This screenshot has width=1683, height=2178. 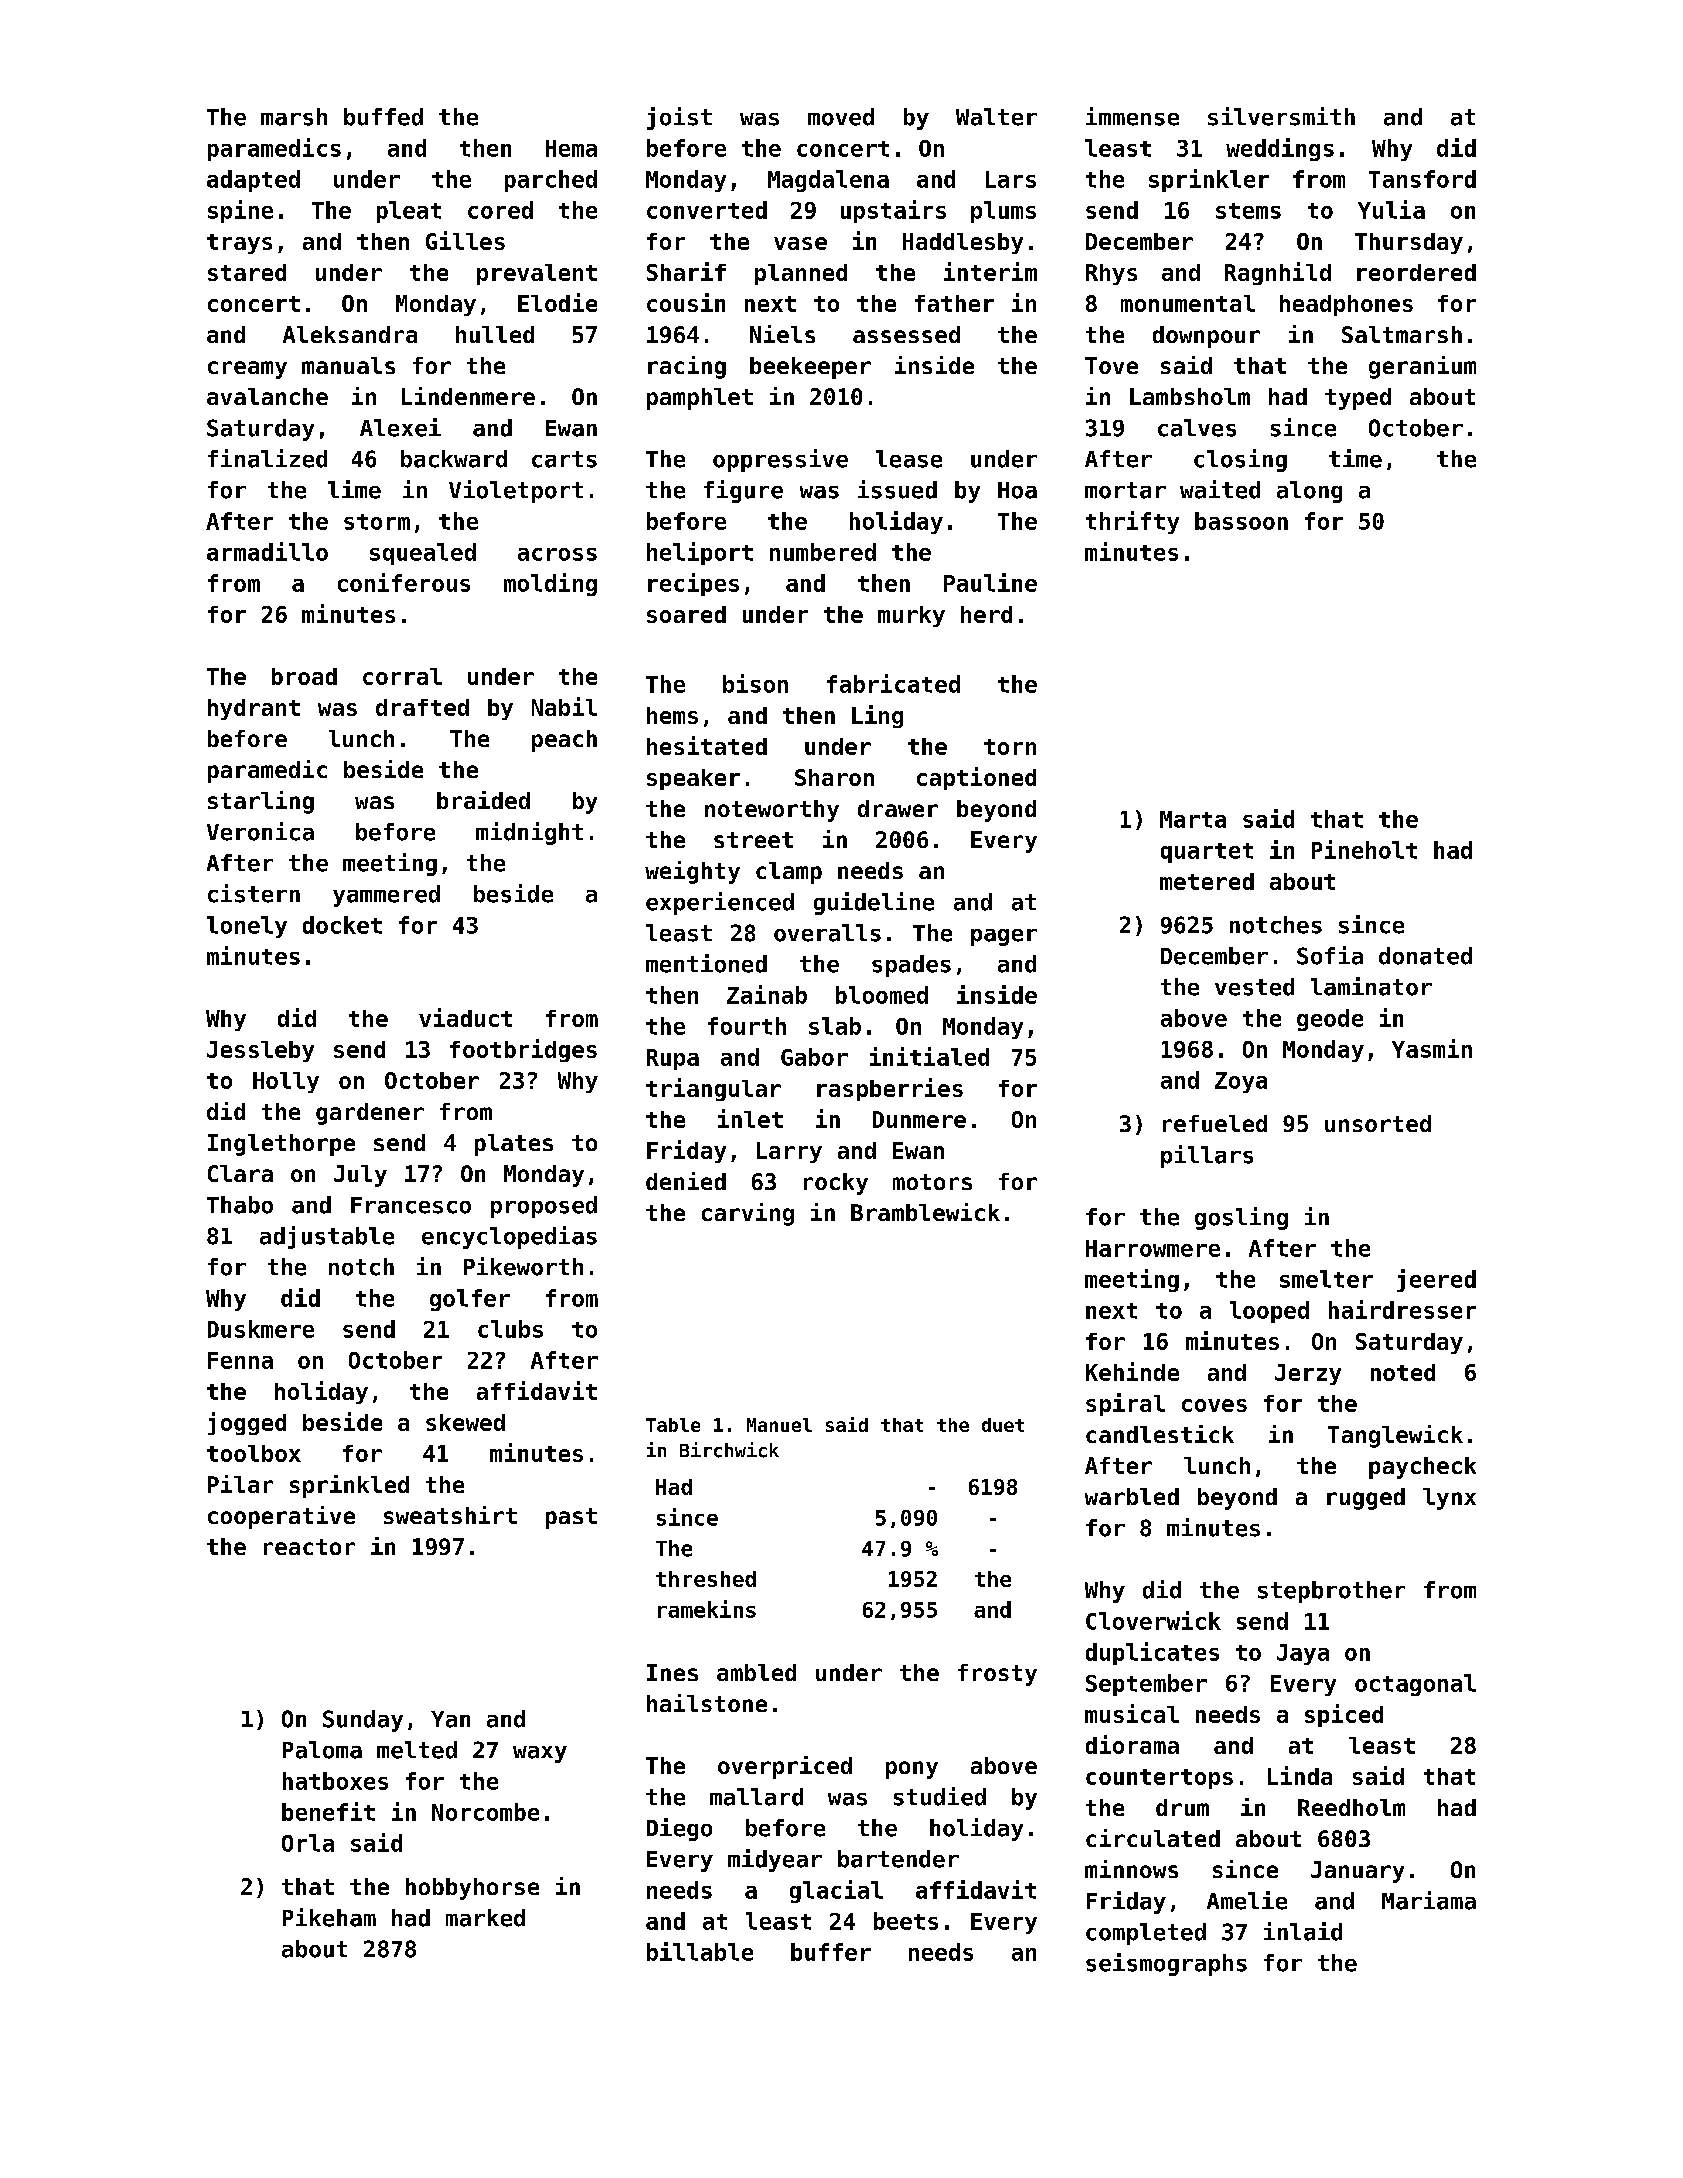 What do you see at coordinates (954, 303) in the screenshot?
I see `father` at bounding box center [954, 303].
